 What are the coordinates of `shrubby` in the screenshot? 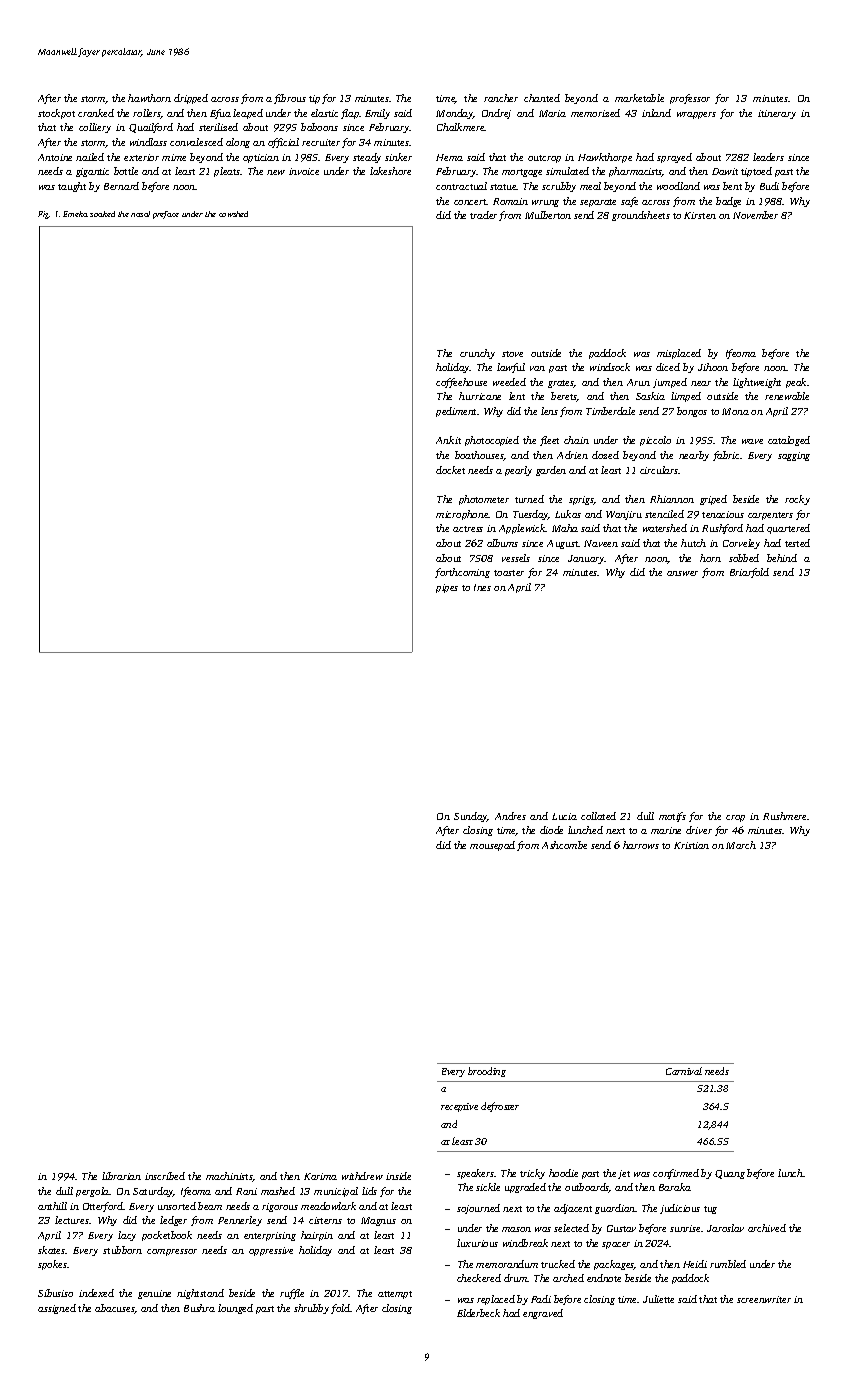 It's located at (311, 1309).
